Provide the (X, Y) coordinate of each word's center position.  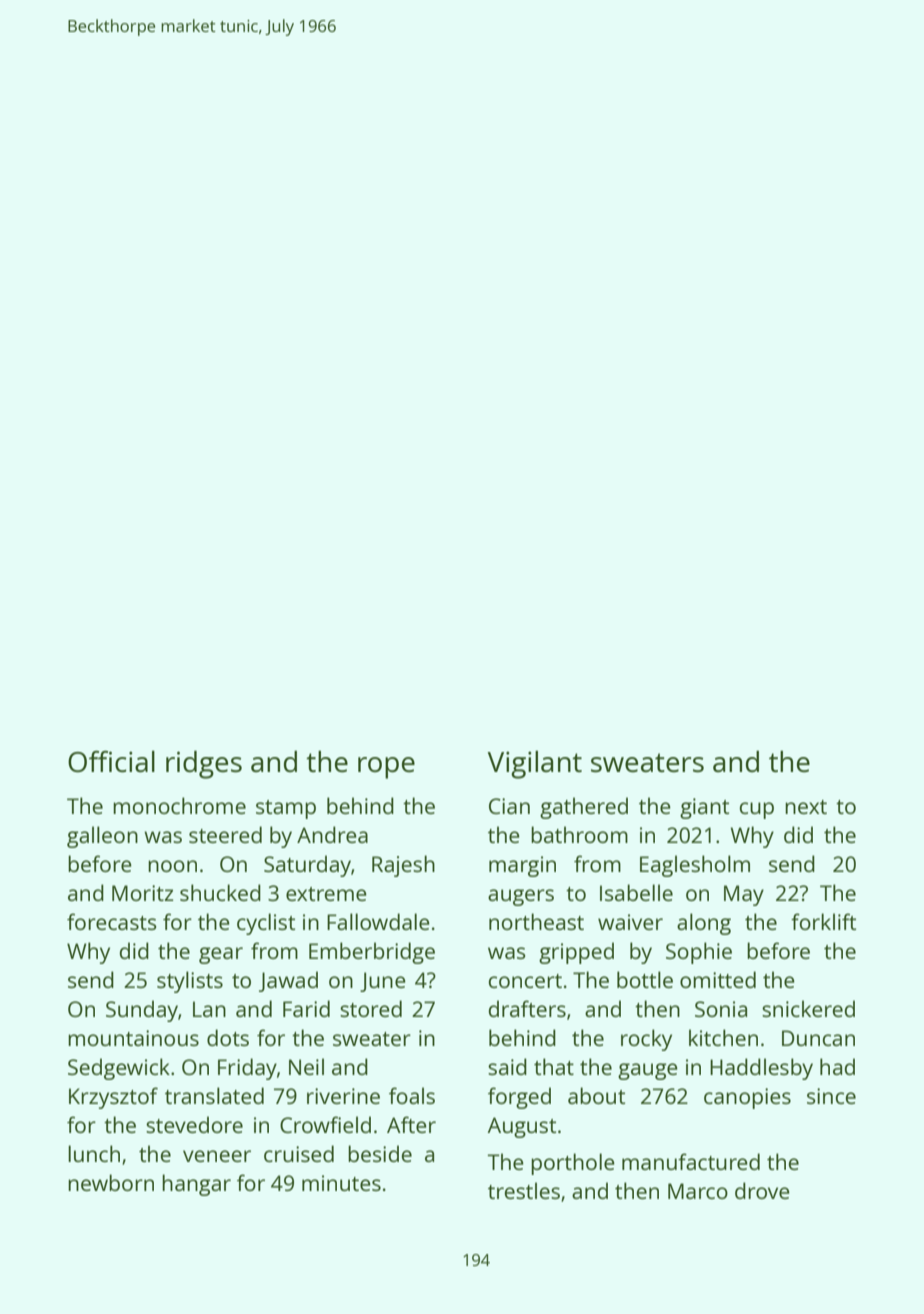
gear (221, 955)
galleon (102, 837)
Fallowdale (378, 921)
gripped (576, 953)
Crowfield (325, 1124)
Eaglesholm (695, 866)
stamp (286, 809)
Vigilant (535, 765)
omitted (718, 979)
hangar (196, 1185)
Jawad (288, 981)
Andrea (332, 834)
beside (380, 1153)
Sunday (142, 1011)
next (806, 807)
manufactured (691, 1161)
